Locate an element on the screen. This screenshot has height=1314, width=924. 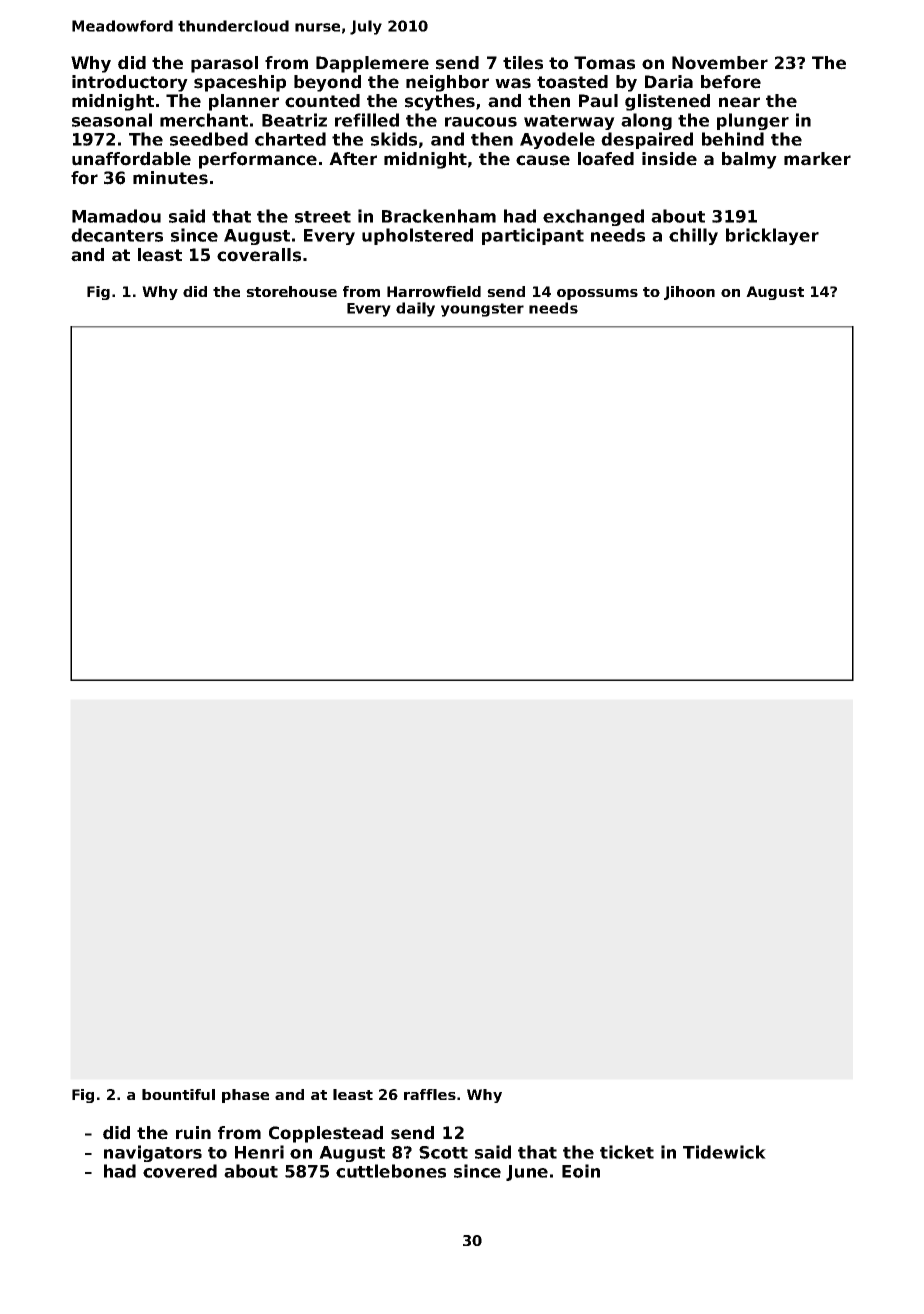
youngster is located at coordinates (482, 310).
